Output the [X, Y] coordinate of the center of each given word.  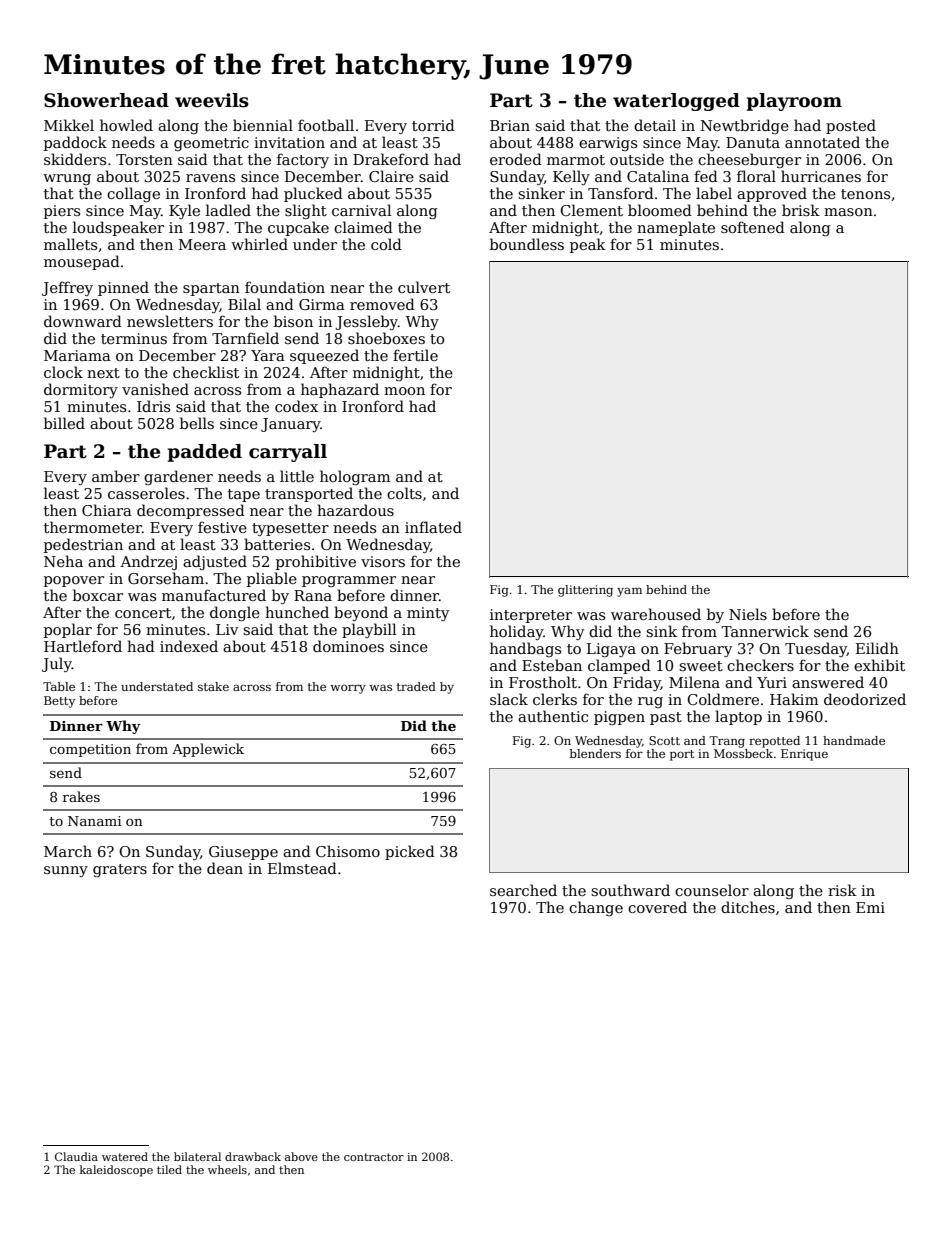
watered [125, 1156]
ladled [228, 210]
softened [753, 227]
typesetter [290, 529]
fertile [415, 355]
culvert [424, 287]
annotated [822, 142]
